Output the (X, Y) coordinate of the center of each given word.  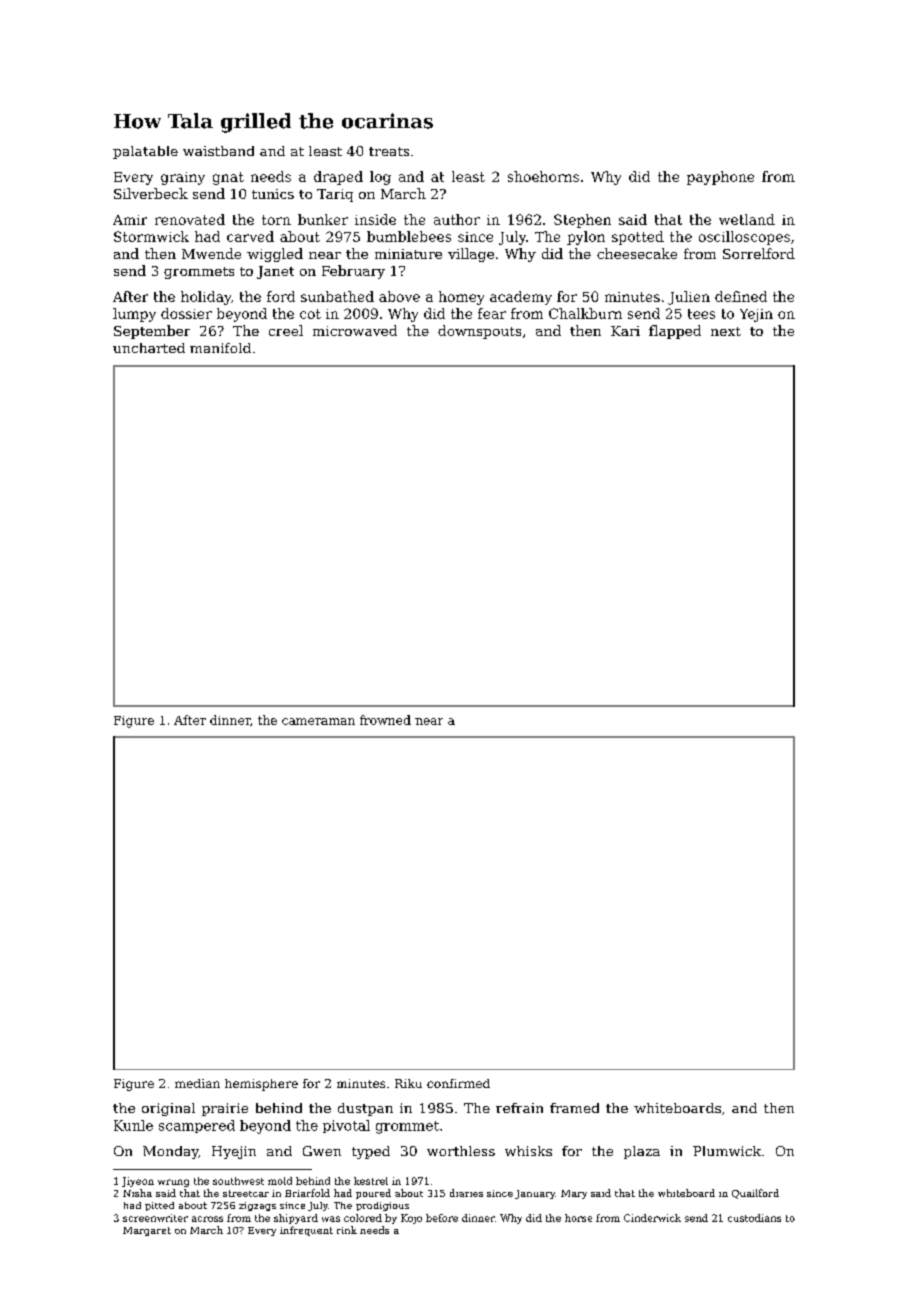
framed (574, 1108)
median (197, 1083)
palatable (145, 152)
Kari (625, 331)
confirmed (458, 1083)
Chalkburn (585, 313)
